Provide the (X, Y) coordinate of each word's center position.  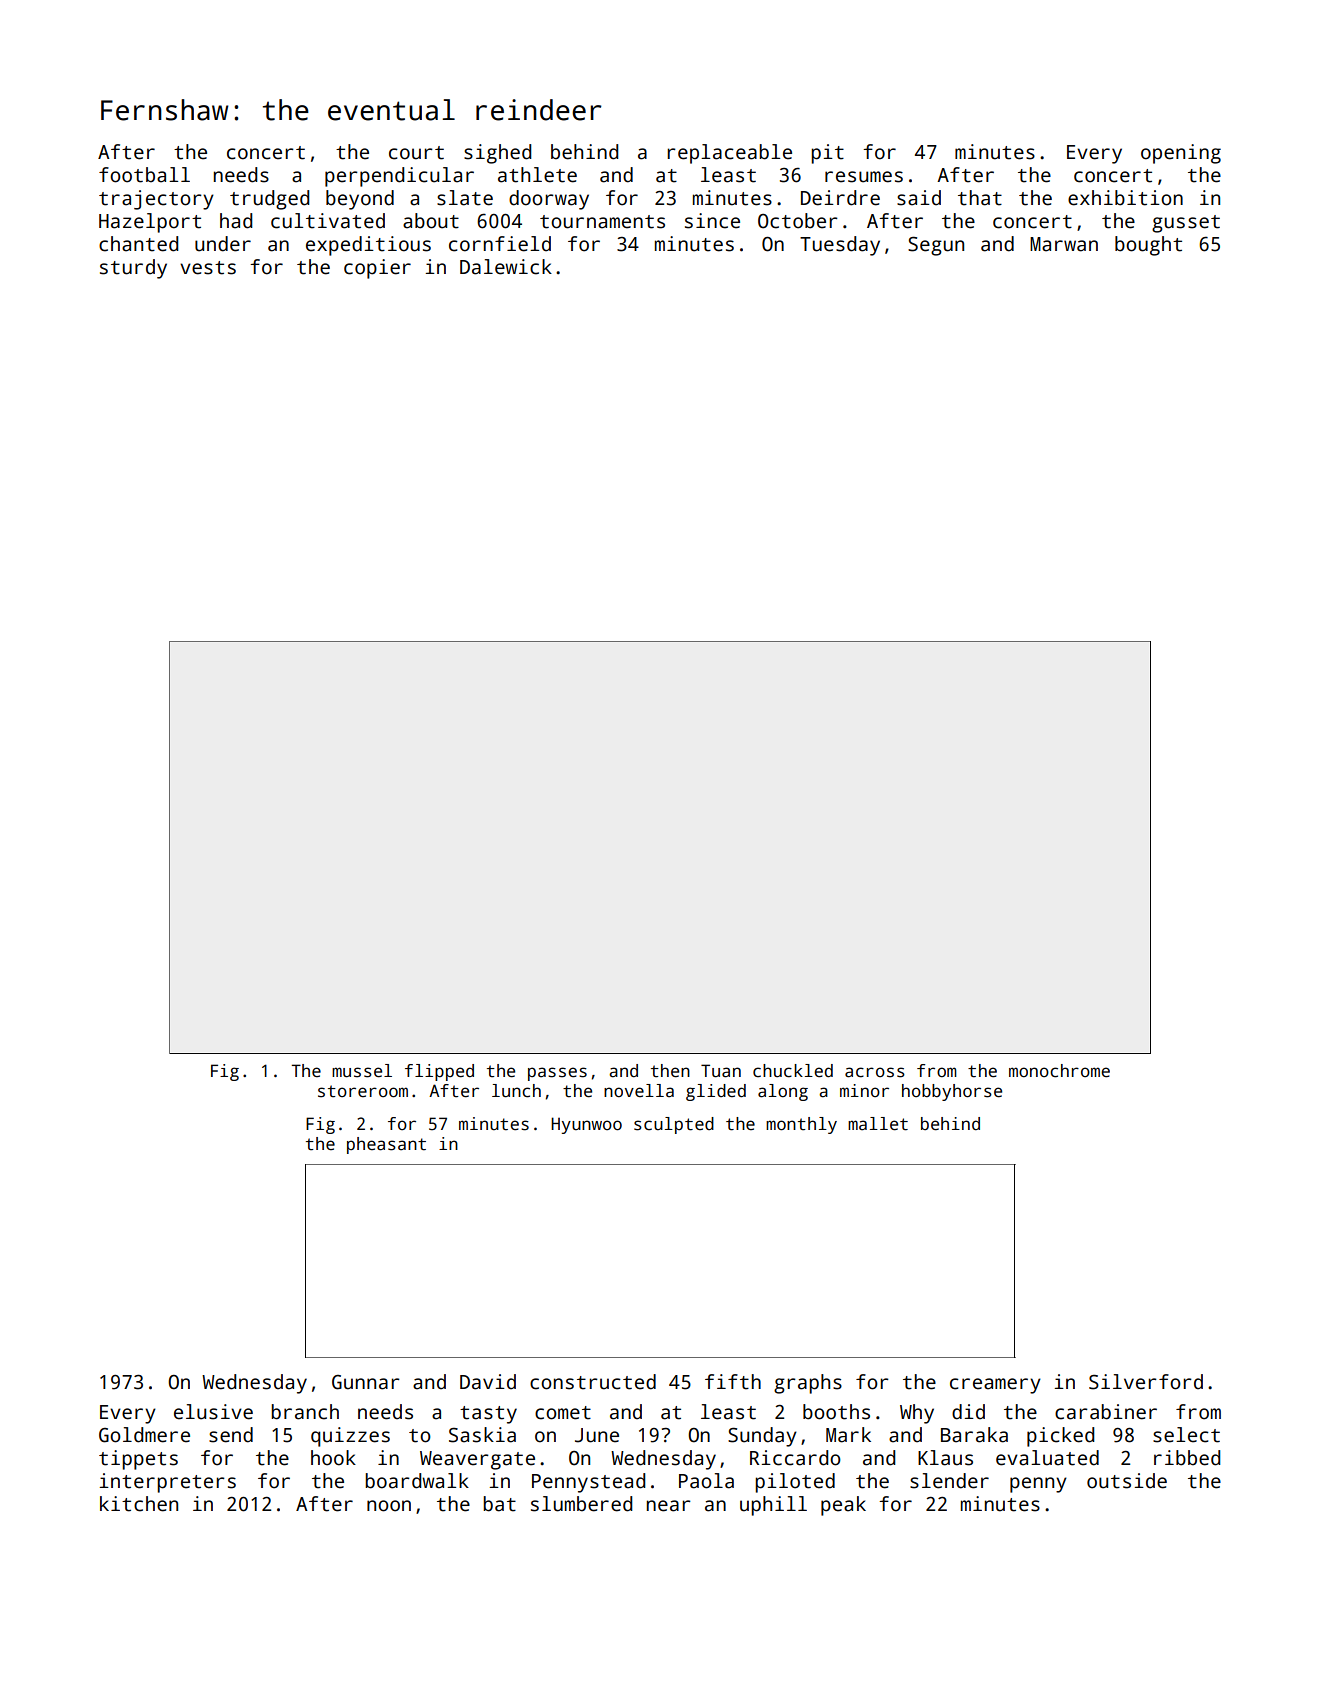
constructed (593, 1382)
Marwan (1064, 244)
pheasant (386, 1145)
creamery (995, 1386)
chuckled (793, 1071)
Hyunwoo (586, 1125)
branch (305, 1412)
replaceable (729, 154)
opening (1181, 154)
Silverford (1146, 1382)
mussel (362, 1071)
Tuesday (840, 246)
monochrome (1059, 1071)
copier (377, 269)
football (144, 175)
